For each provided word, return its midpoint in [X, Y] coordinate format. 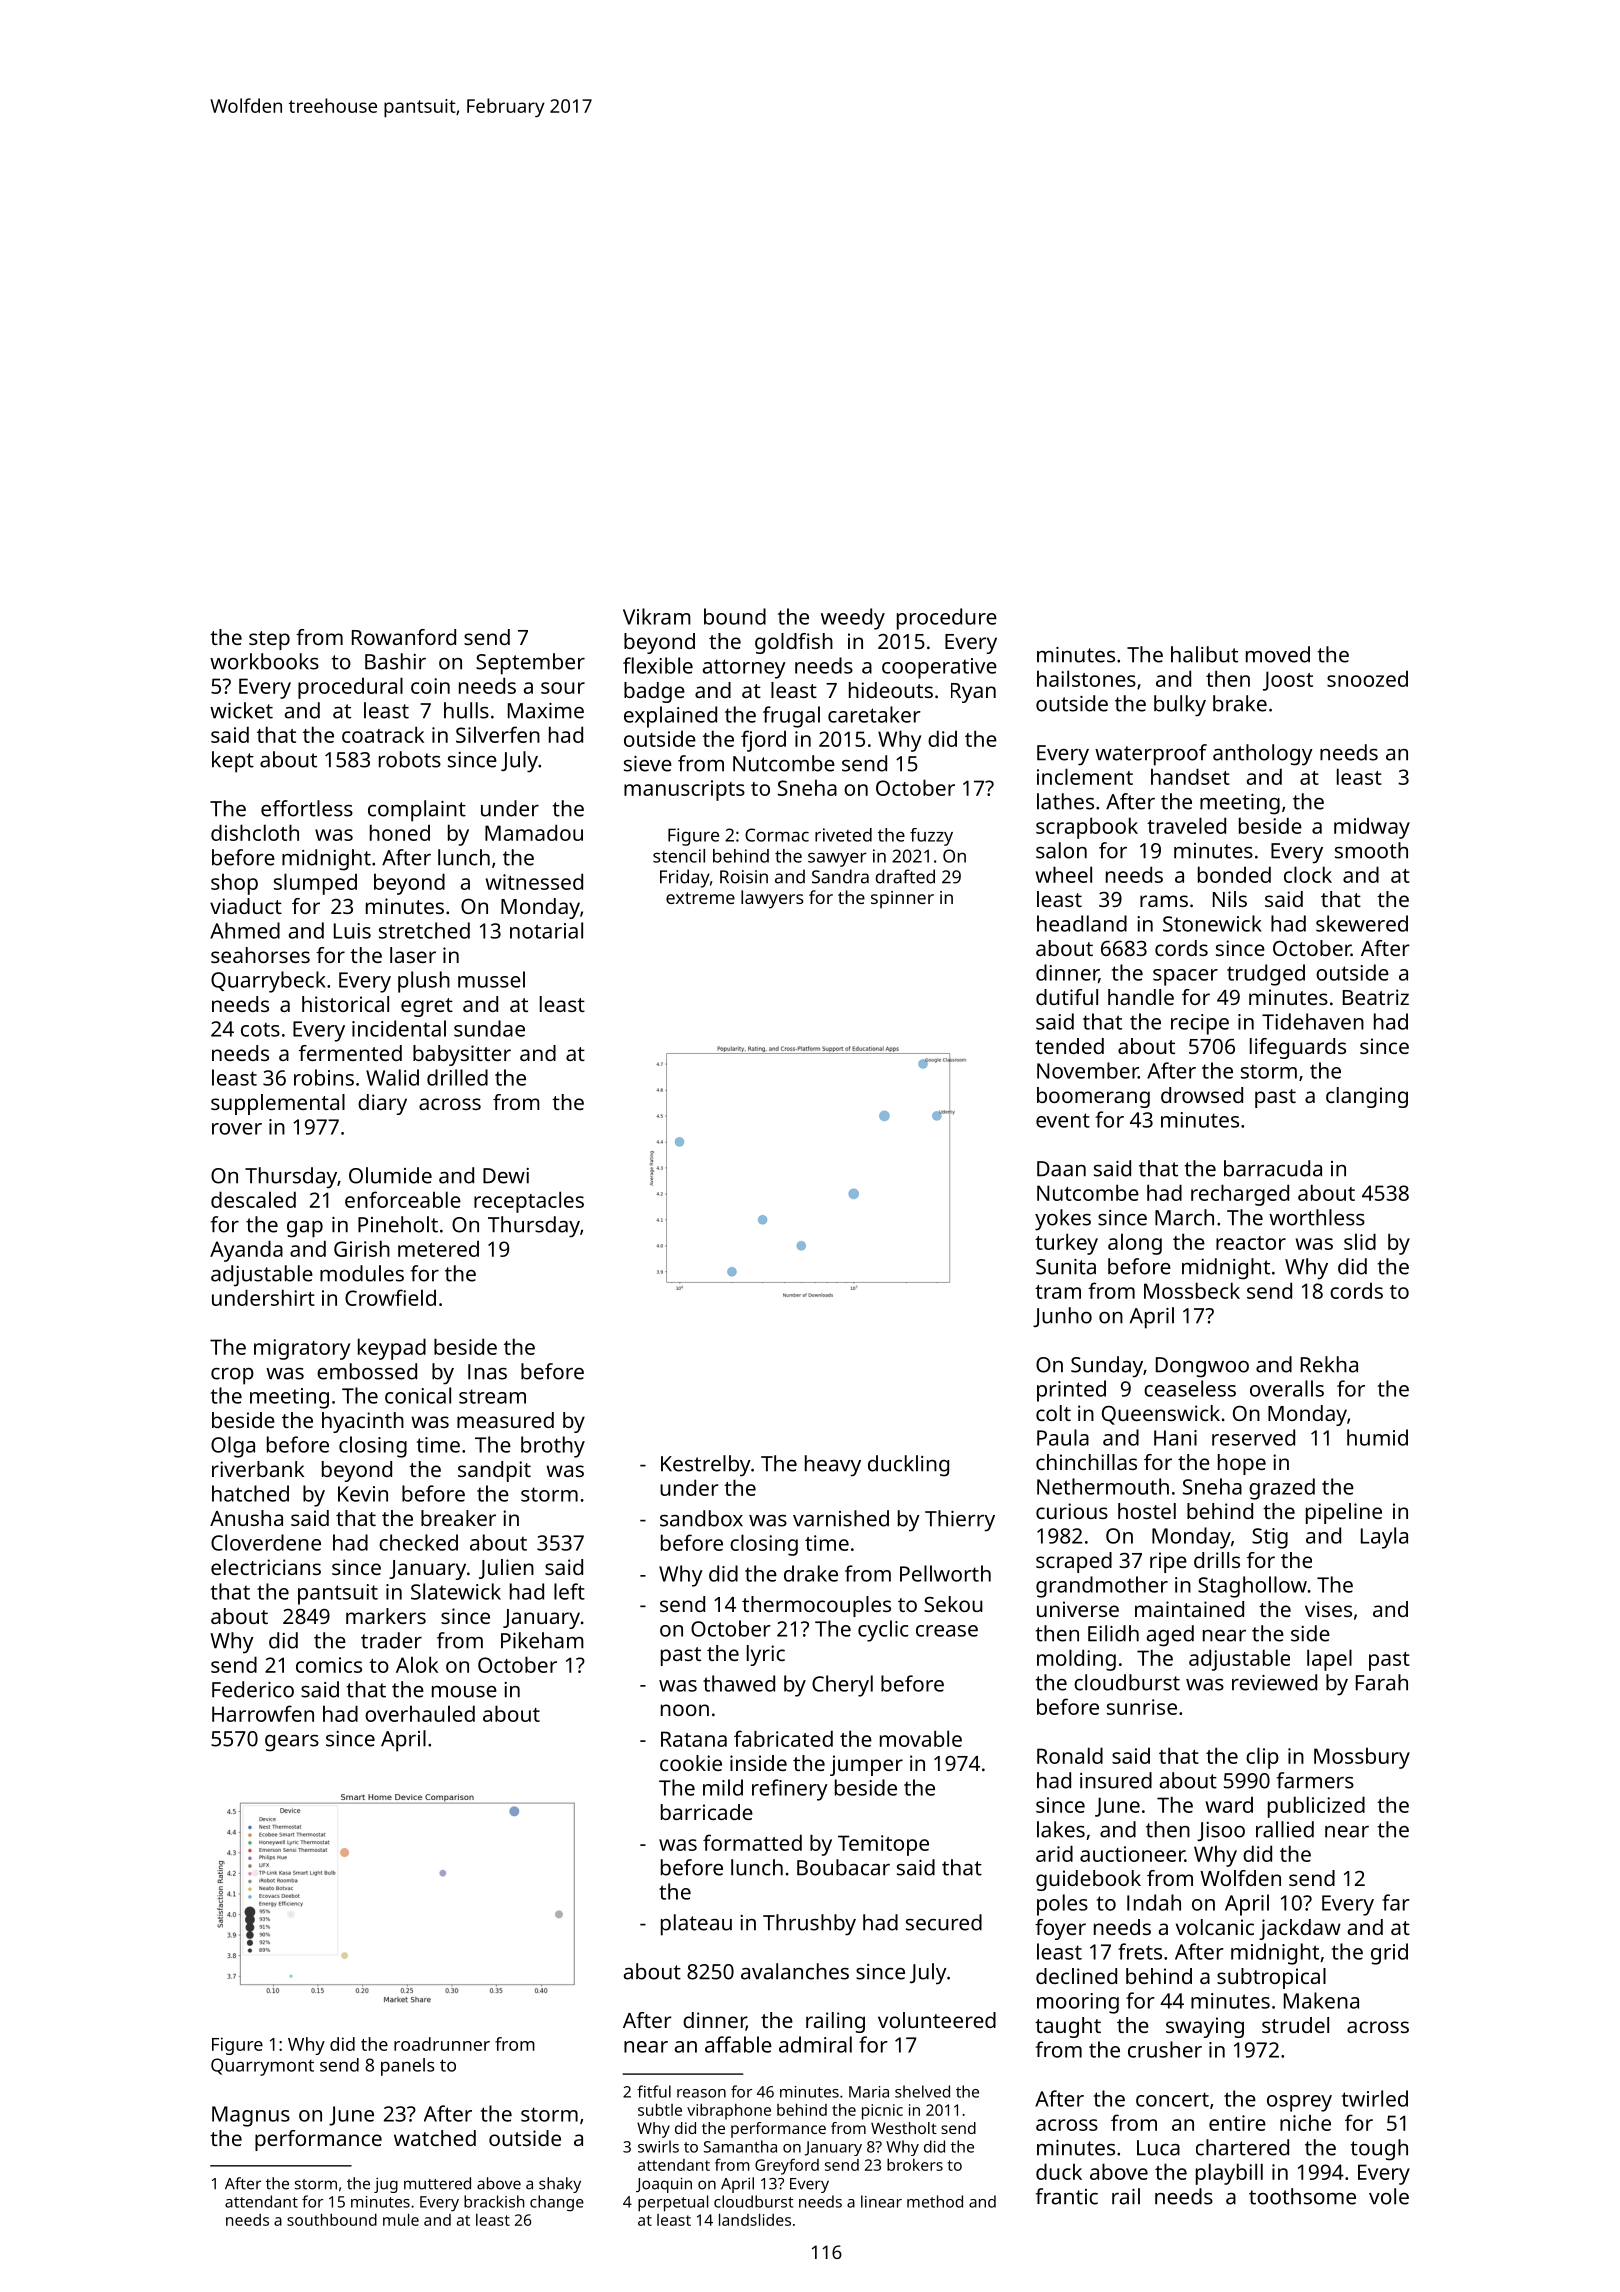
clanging [1367, 1097]
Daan [1061, 1169]
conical [418, 1395]
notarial [546, 930]
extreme [700, 898]
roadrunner [442, 2044]
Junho [1062, 1317]
